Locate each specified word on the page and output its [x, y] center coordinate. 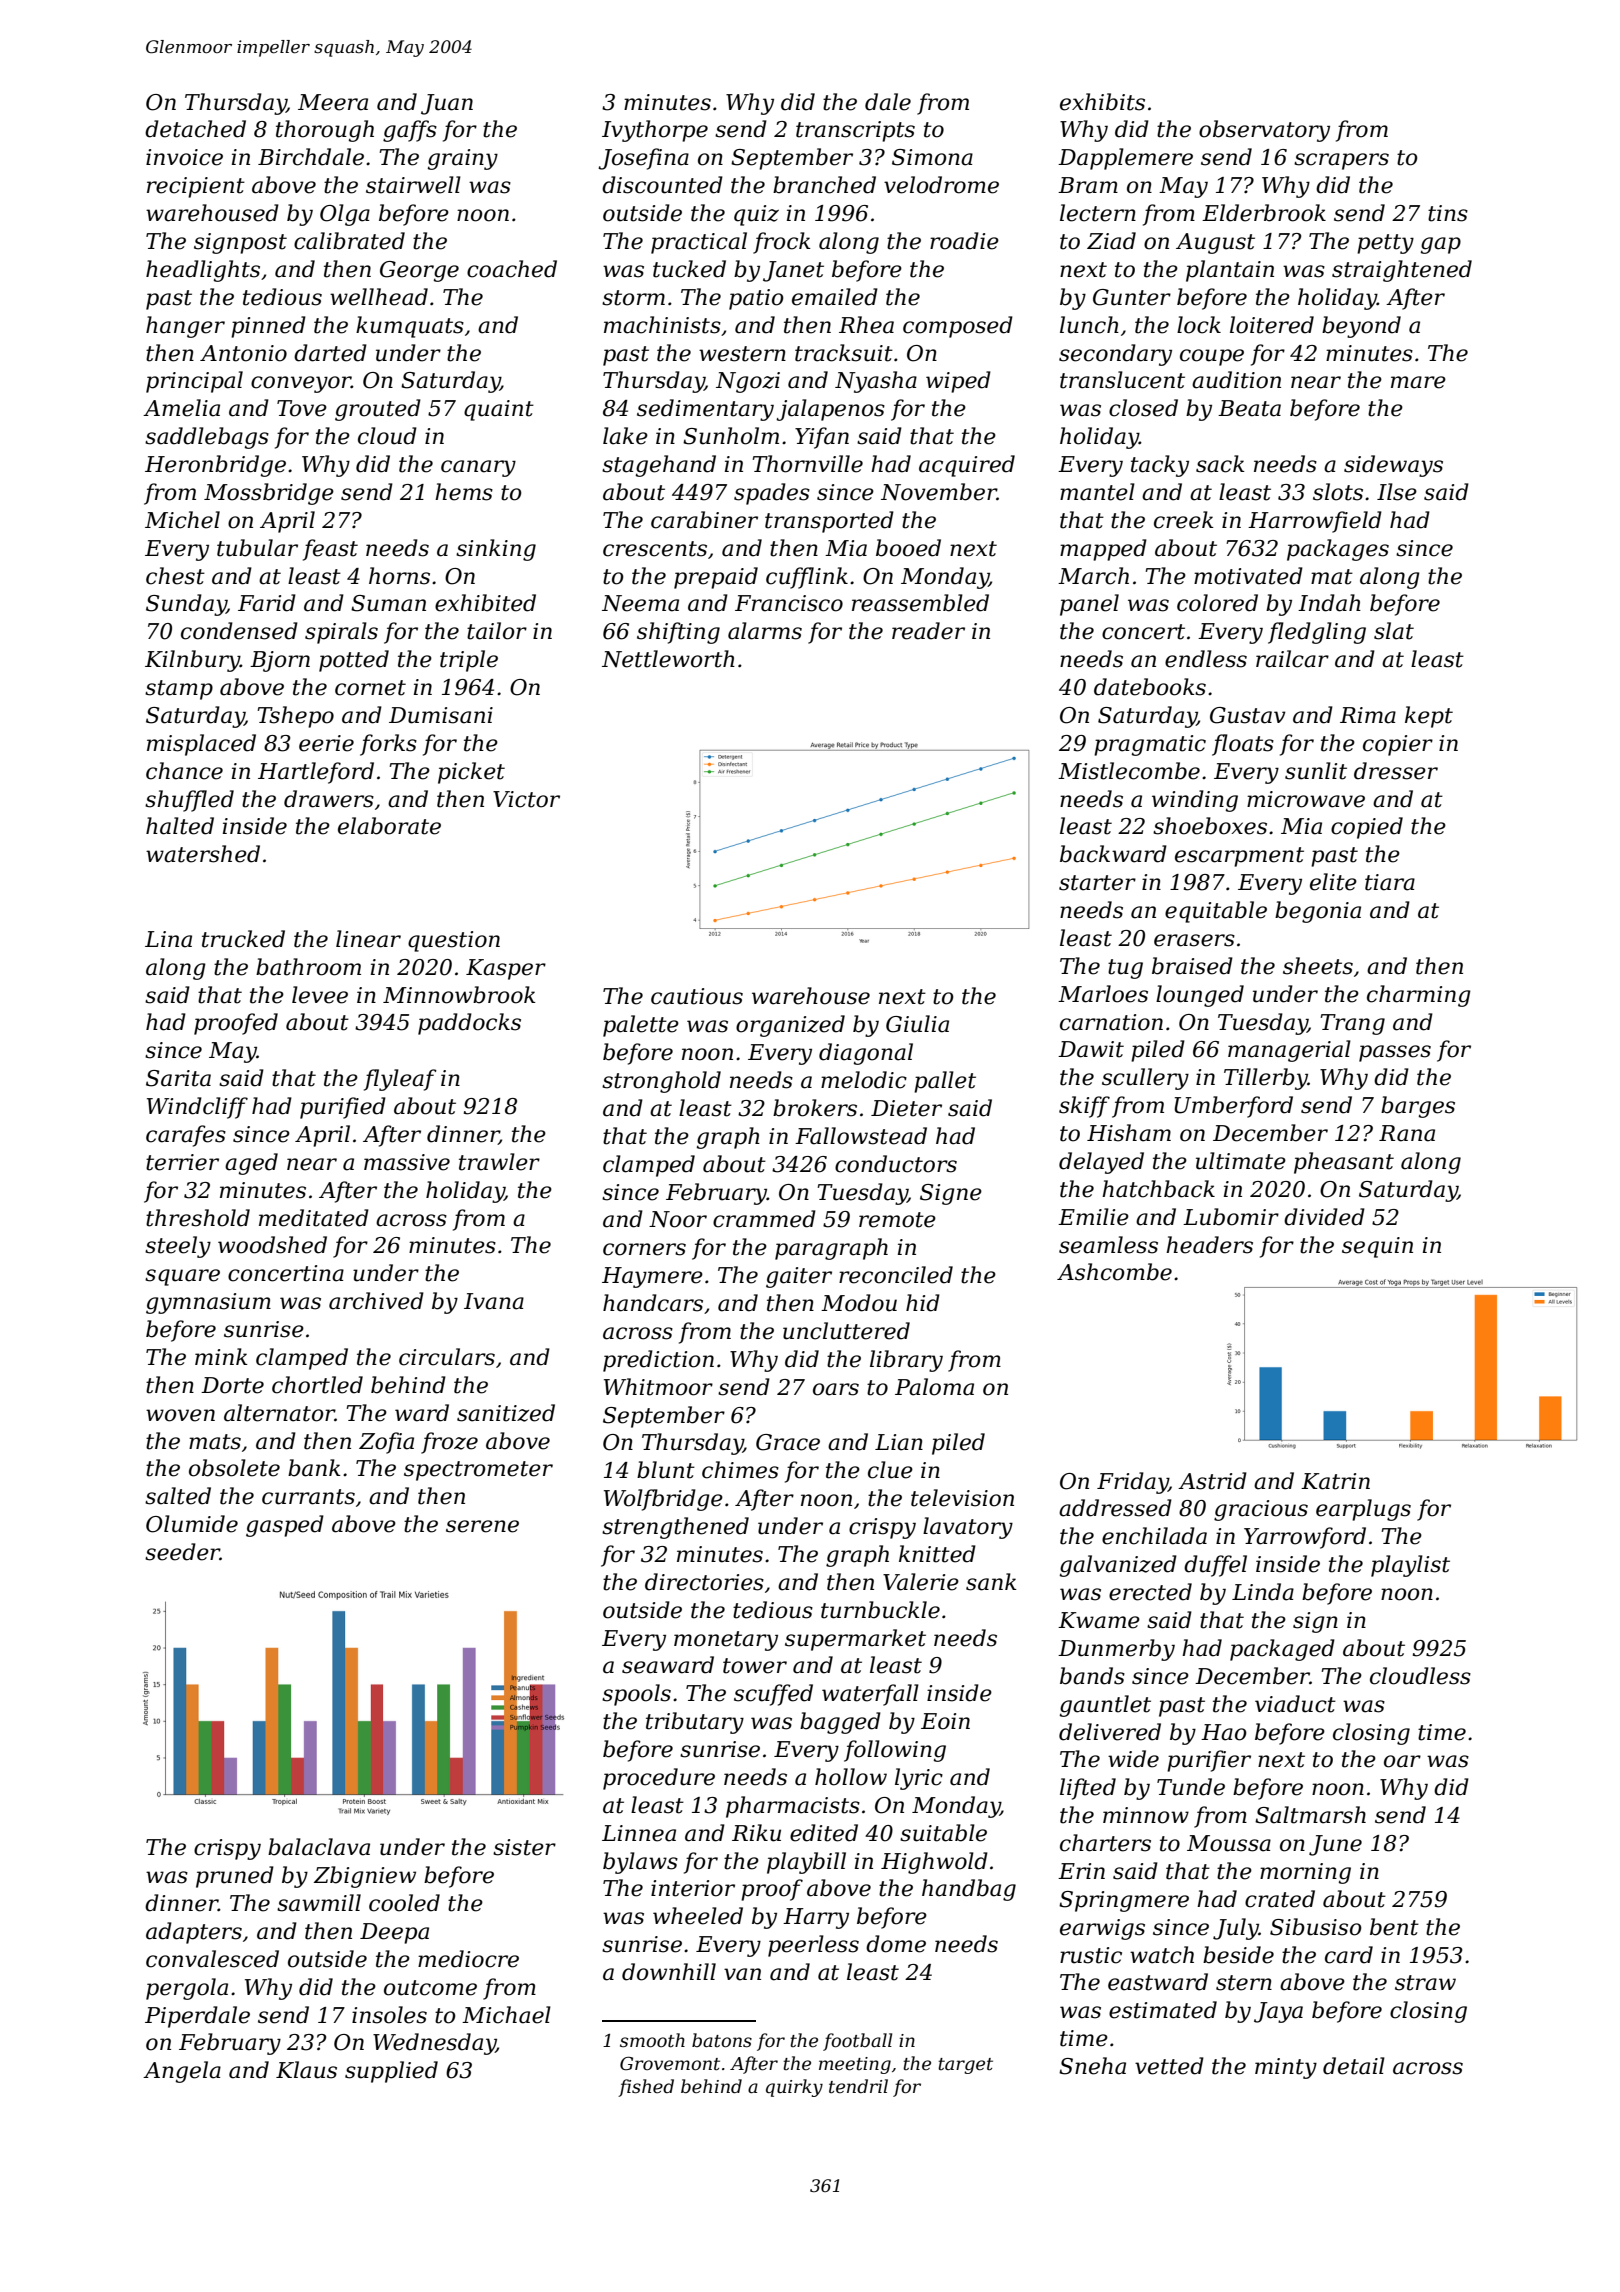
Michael [506, 2015]
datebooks [1150, 687]
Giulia [917, 1024]
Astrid [1212, 1481]
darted [330, 353]
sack [1220, 464]
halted [180, 826]
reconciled [896, 1275]
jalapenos [830, 410]
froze [449, 1443]
